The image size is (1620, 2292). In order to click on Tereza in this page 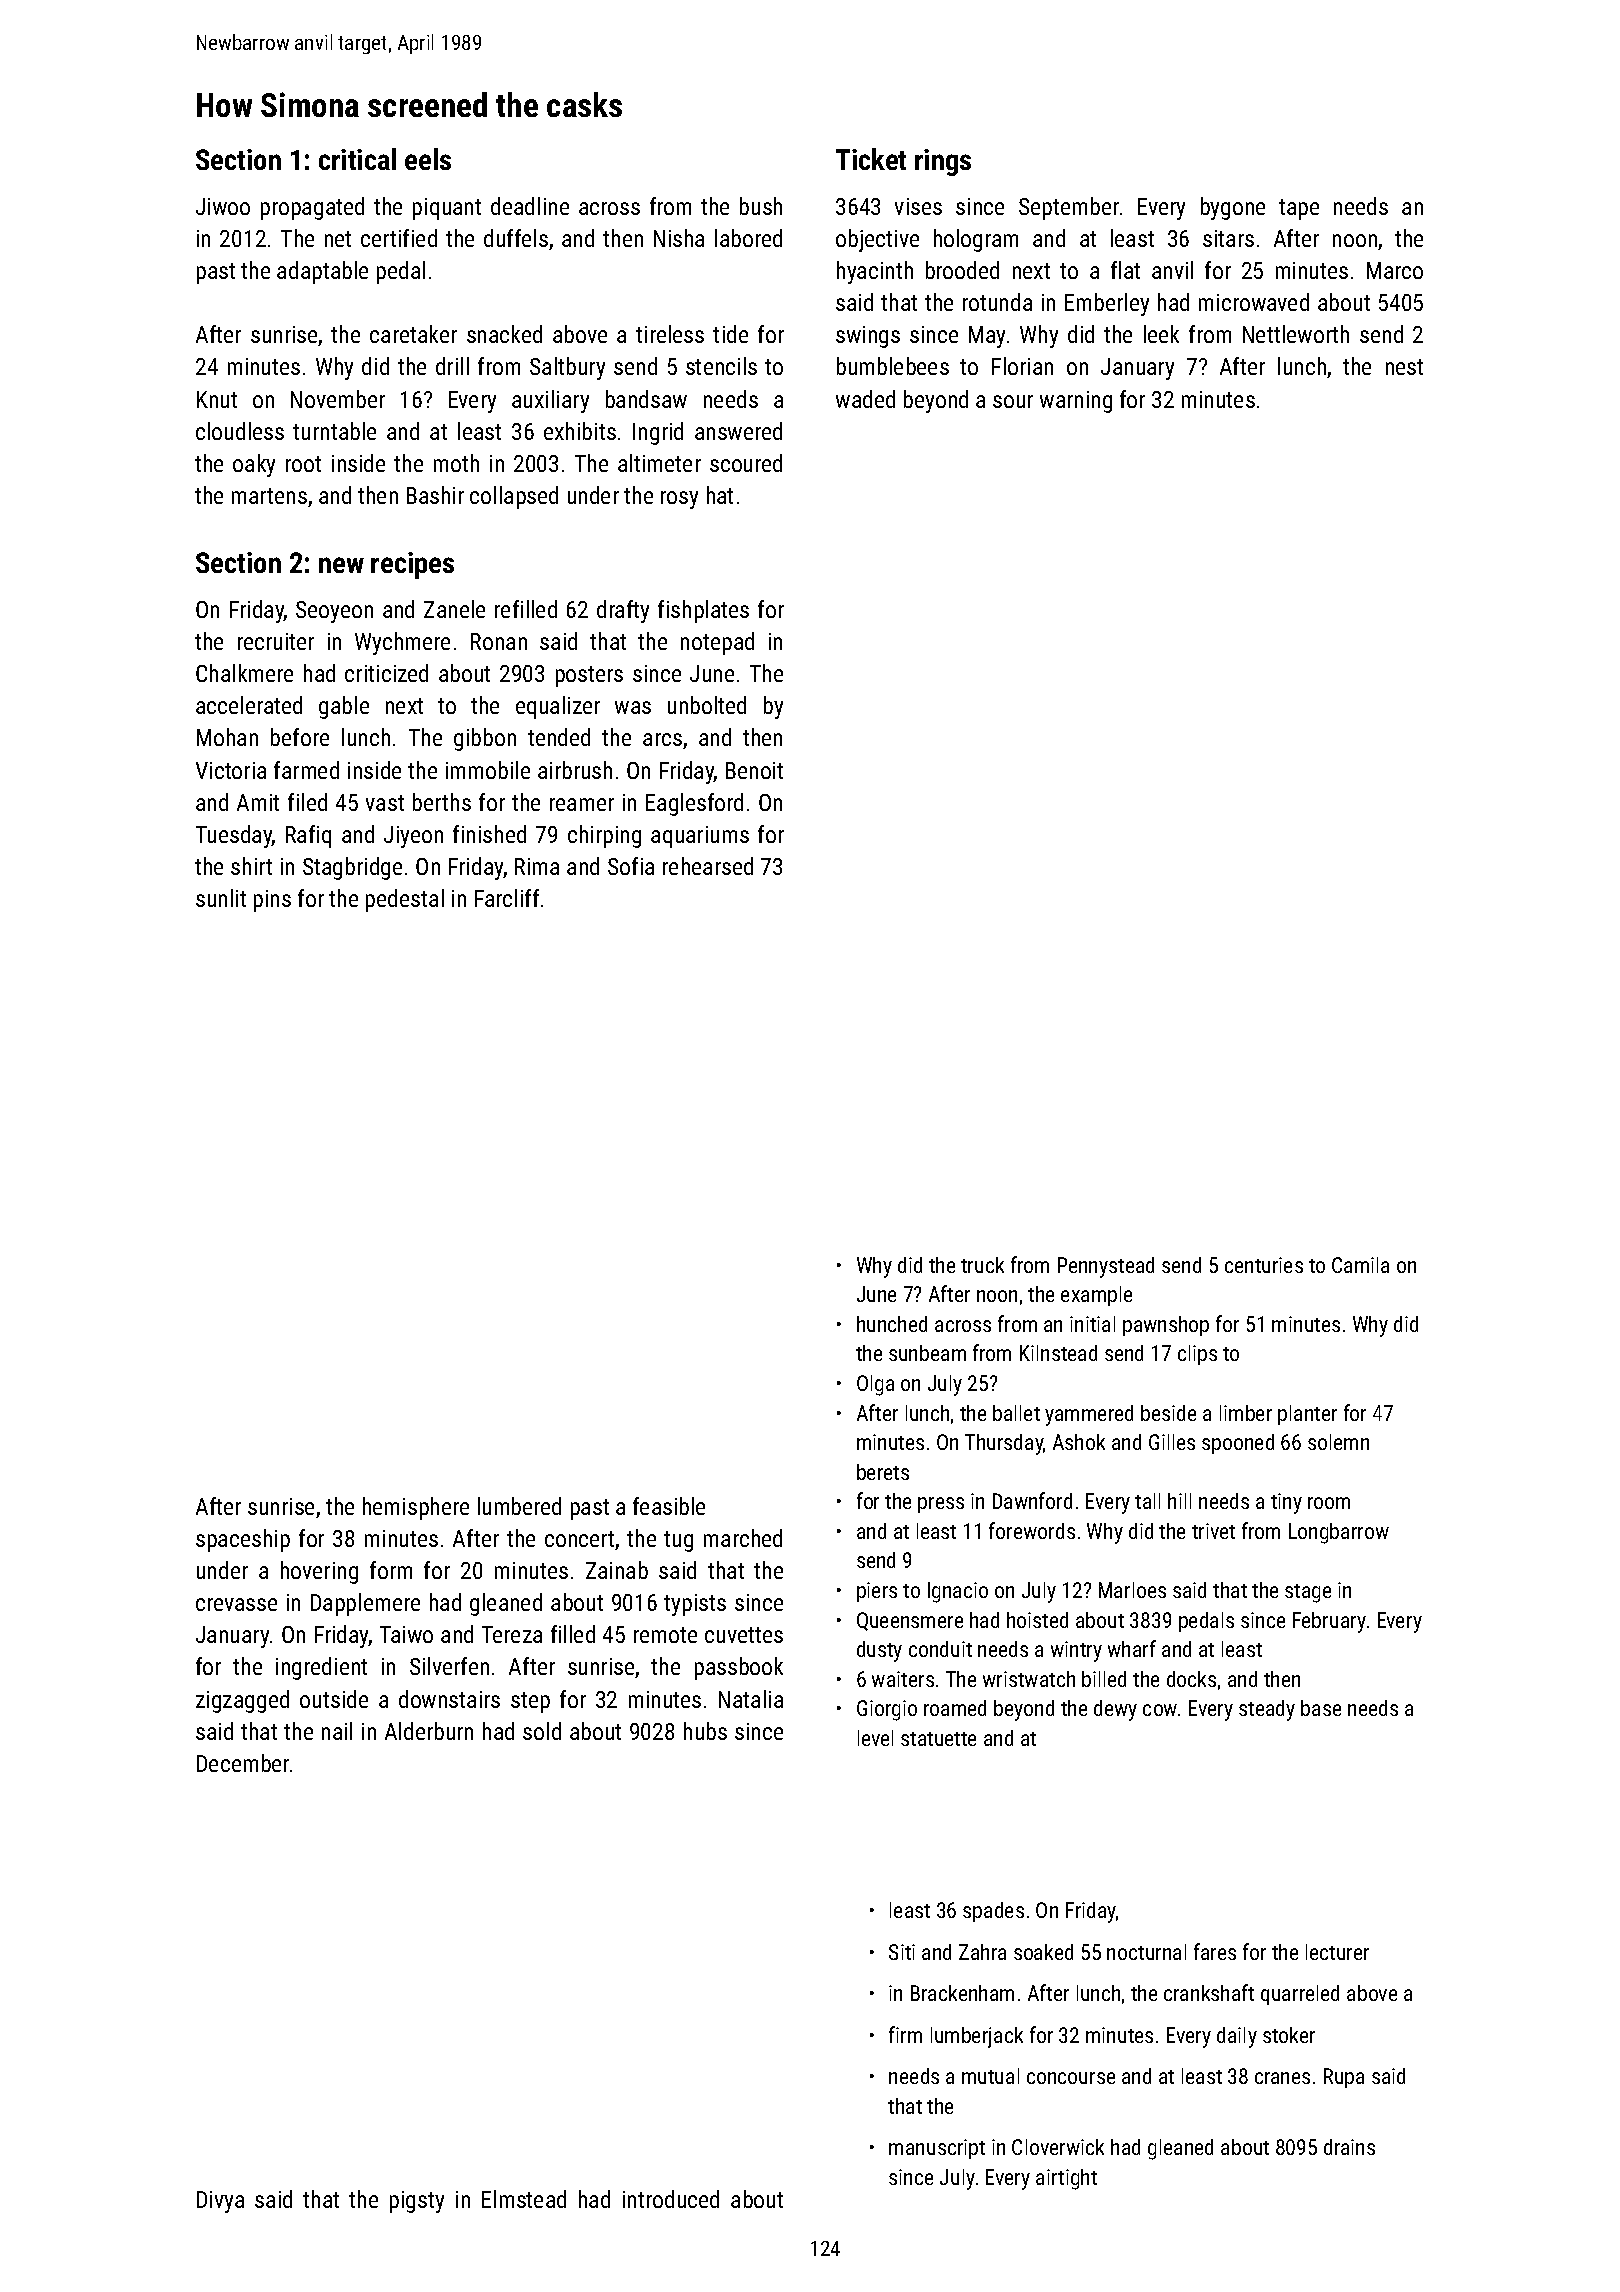, I will do `click(512, 1634)`.
